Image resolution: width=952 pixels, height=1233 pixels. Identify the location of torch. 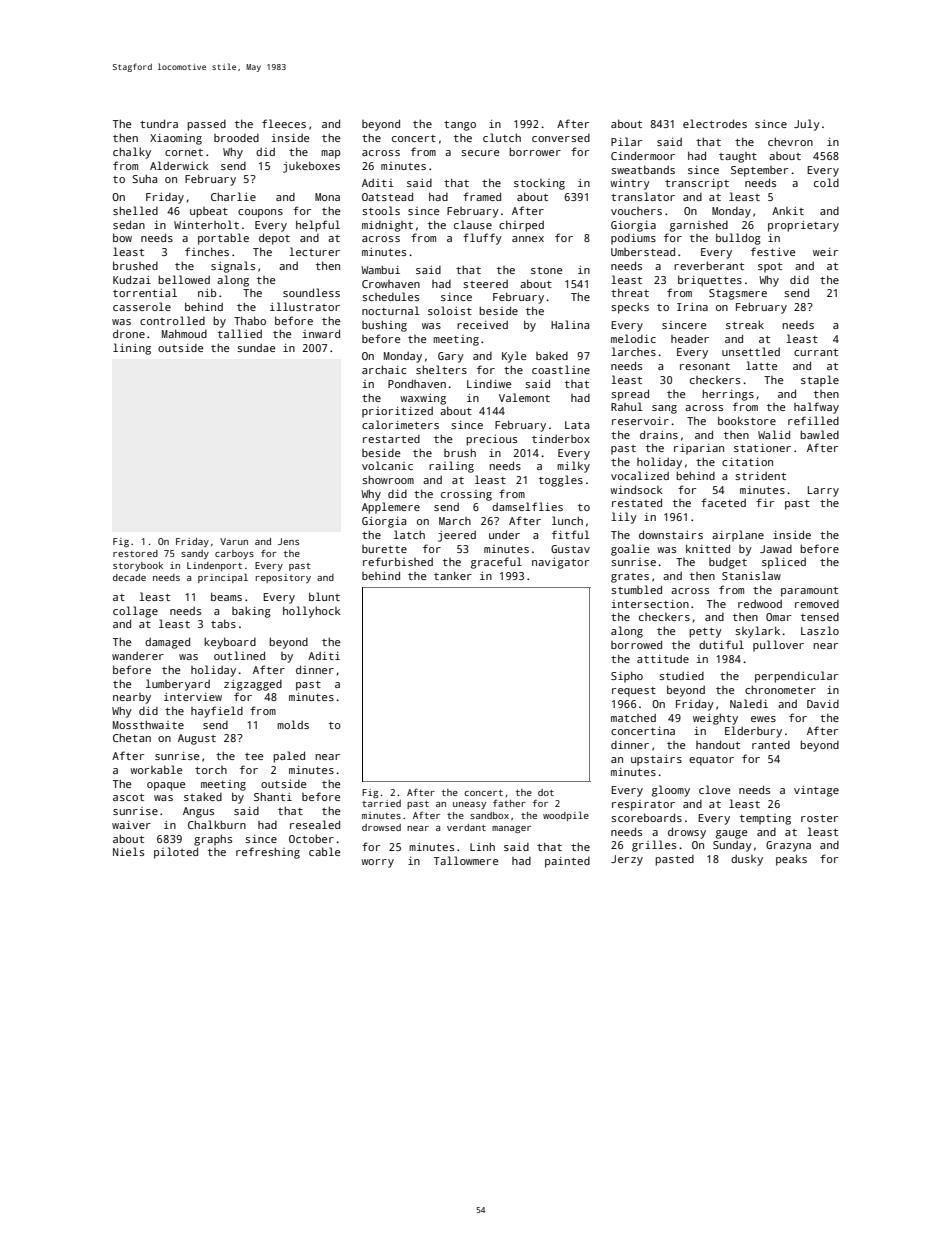
(211, 770).
